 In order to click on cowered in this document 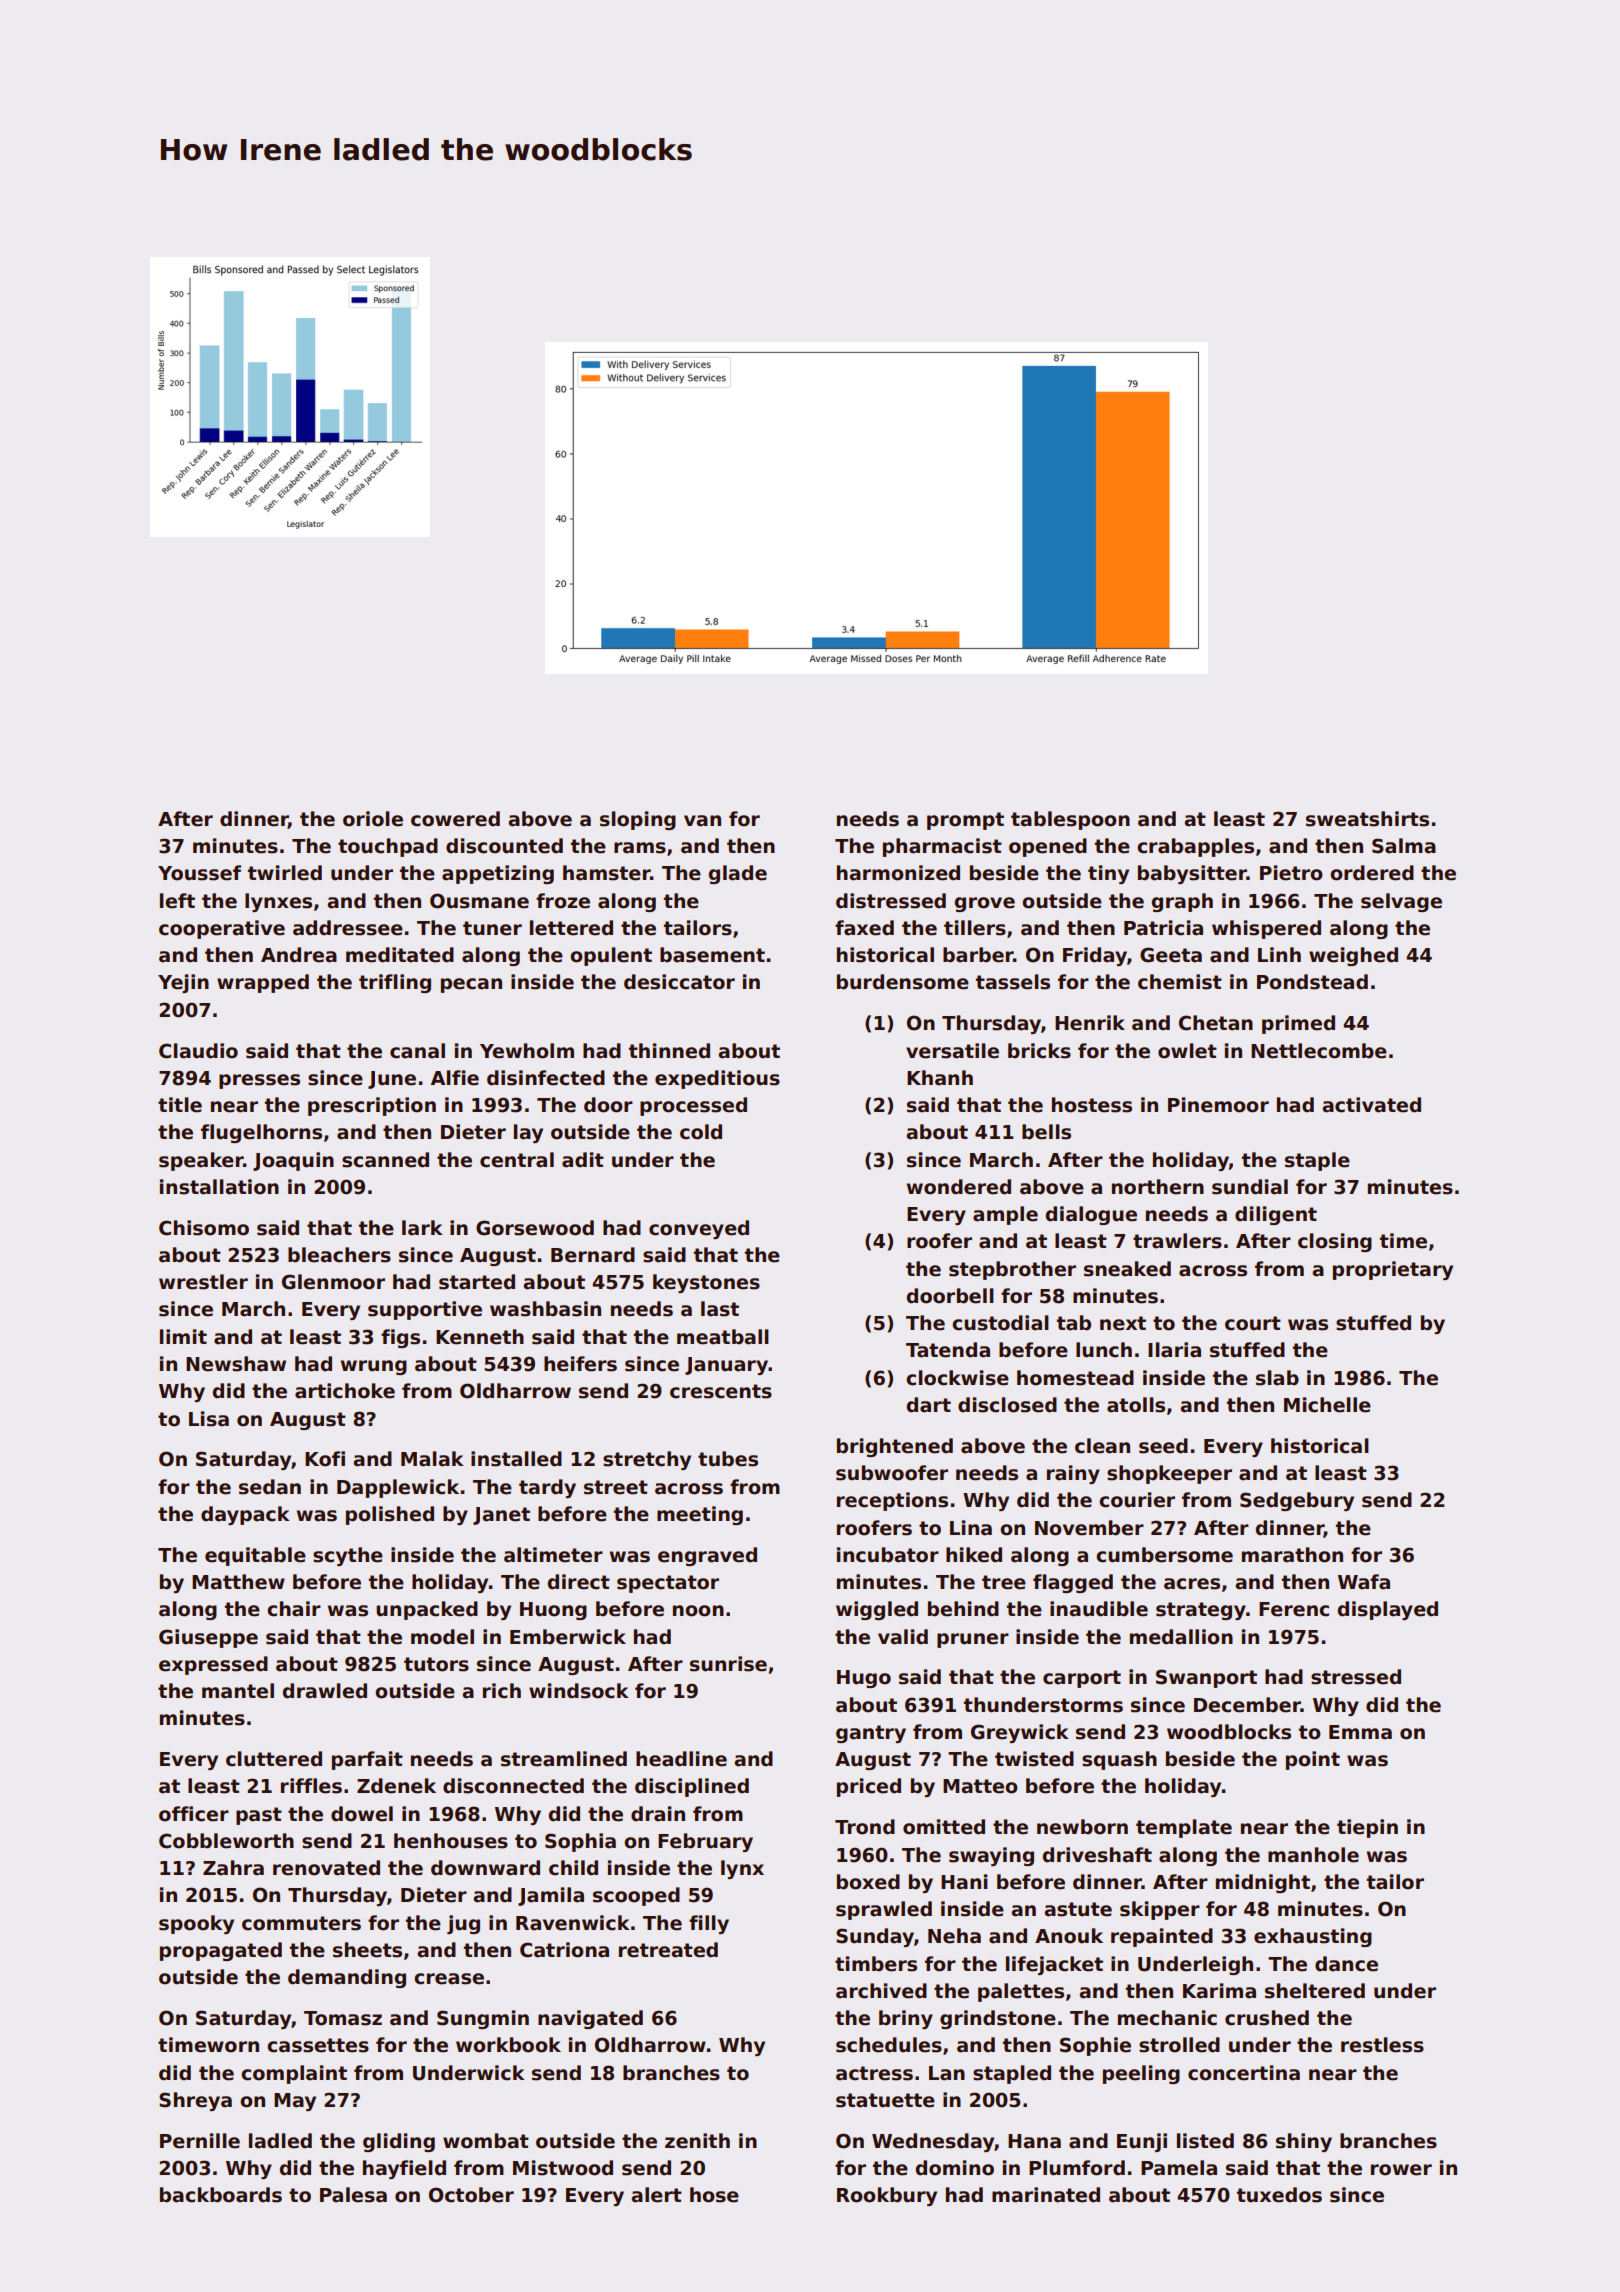, I will do `click(455, 819)`.
